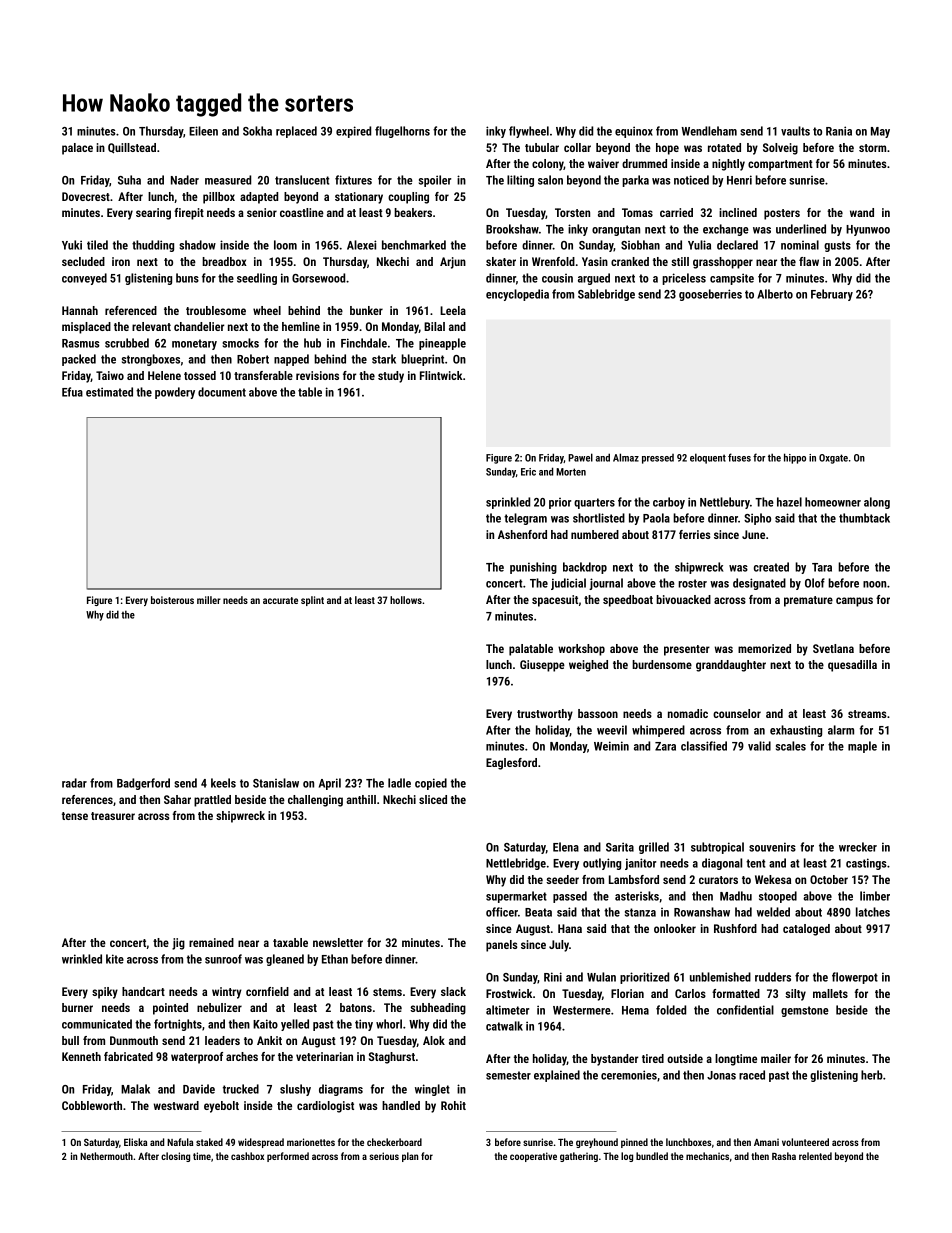 This image has height=1233, width=952. What do you see at coordinates (862, 747) in the image?
I see `maple` at bounding box center [862, 747].
